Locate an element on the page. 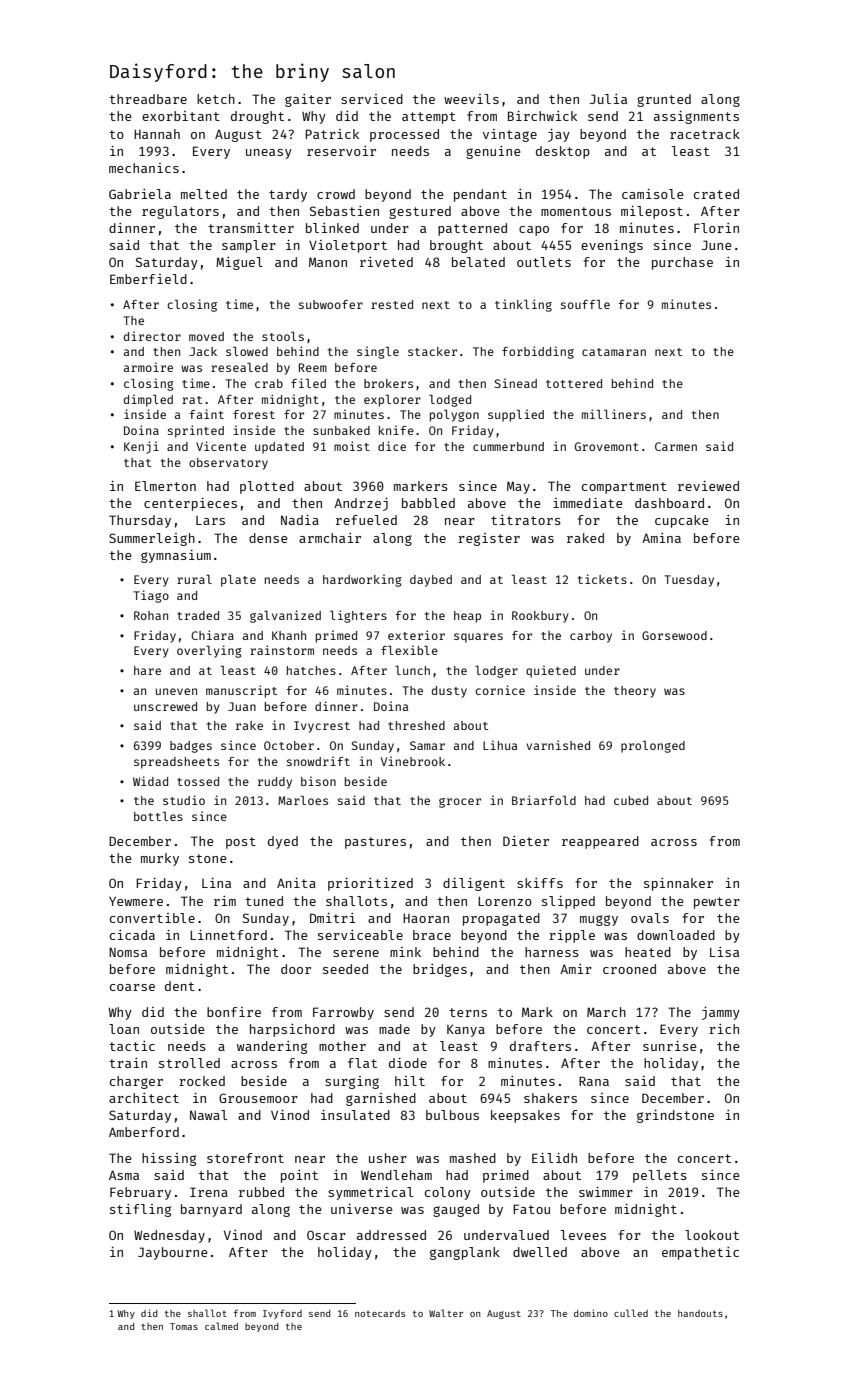 This document has width=849, height=1400. vintage is located at coordinates (510, 135).
